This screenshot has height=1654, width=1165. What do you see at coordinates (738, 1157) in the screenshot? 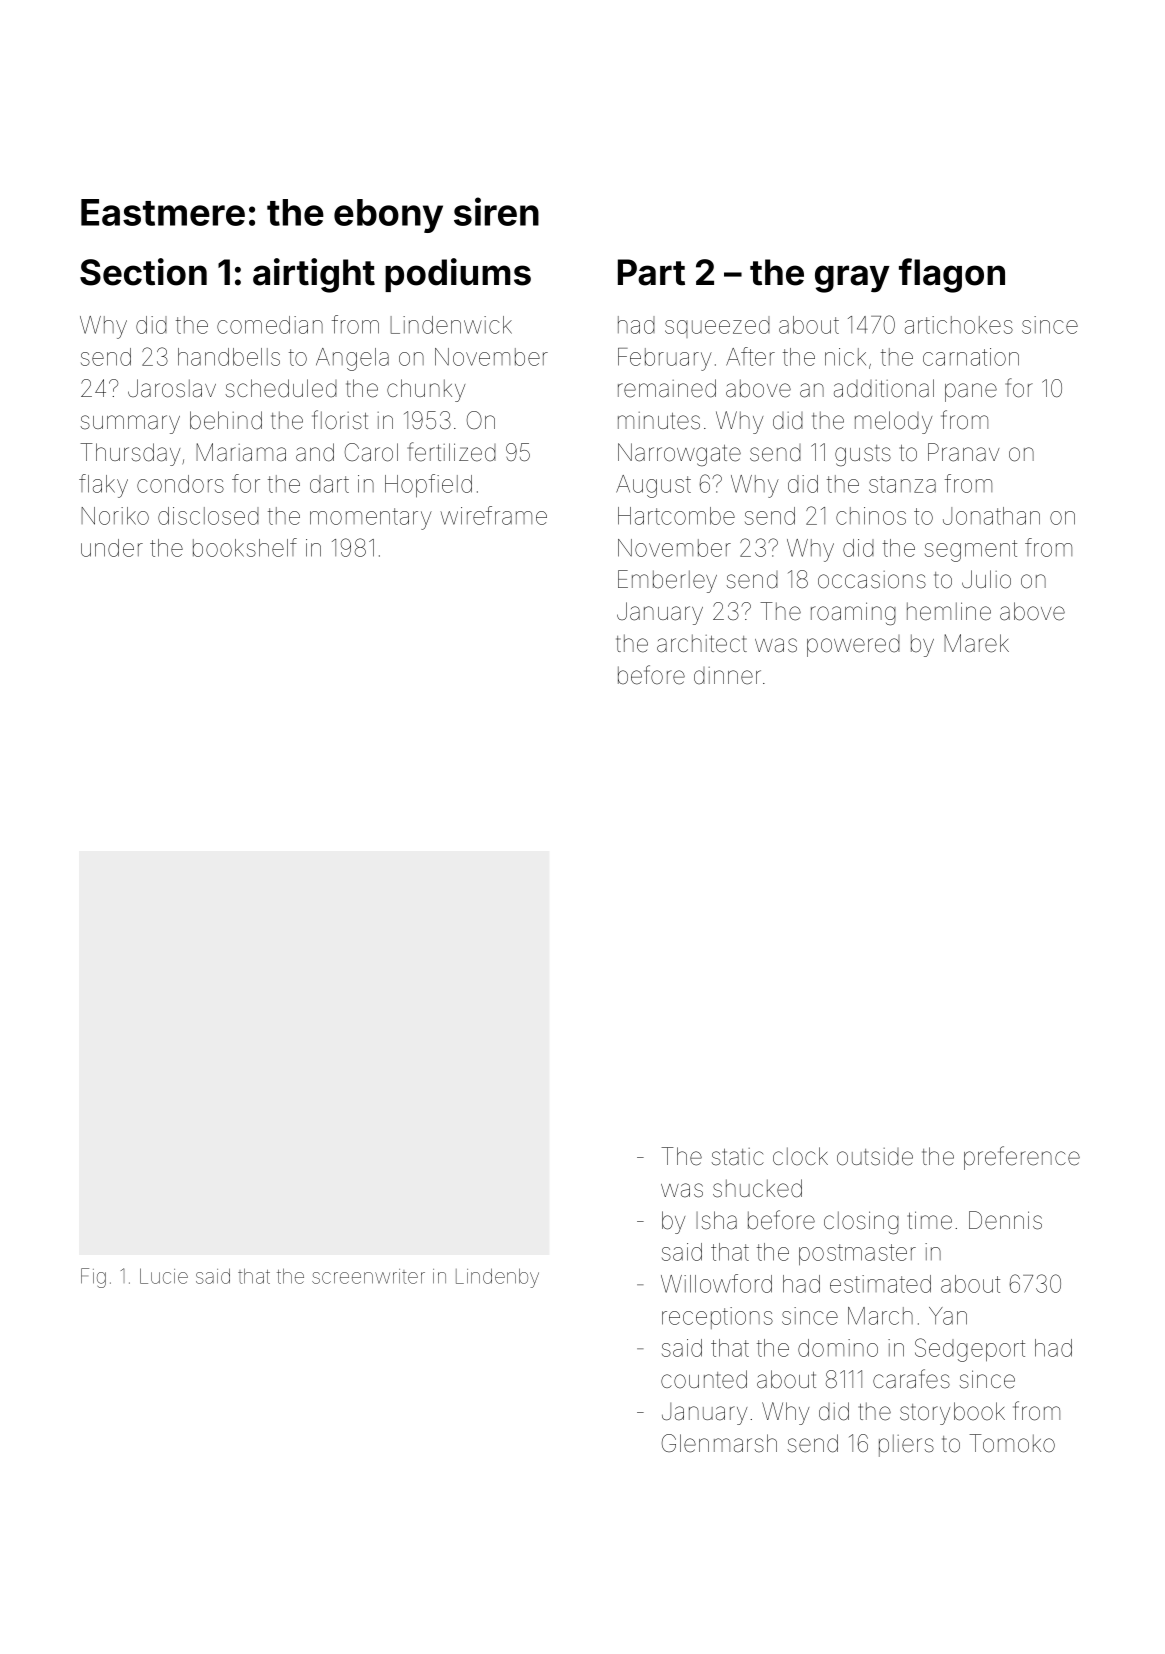
I see `static` at bounding box center [738, 1157].
